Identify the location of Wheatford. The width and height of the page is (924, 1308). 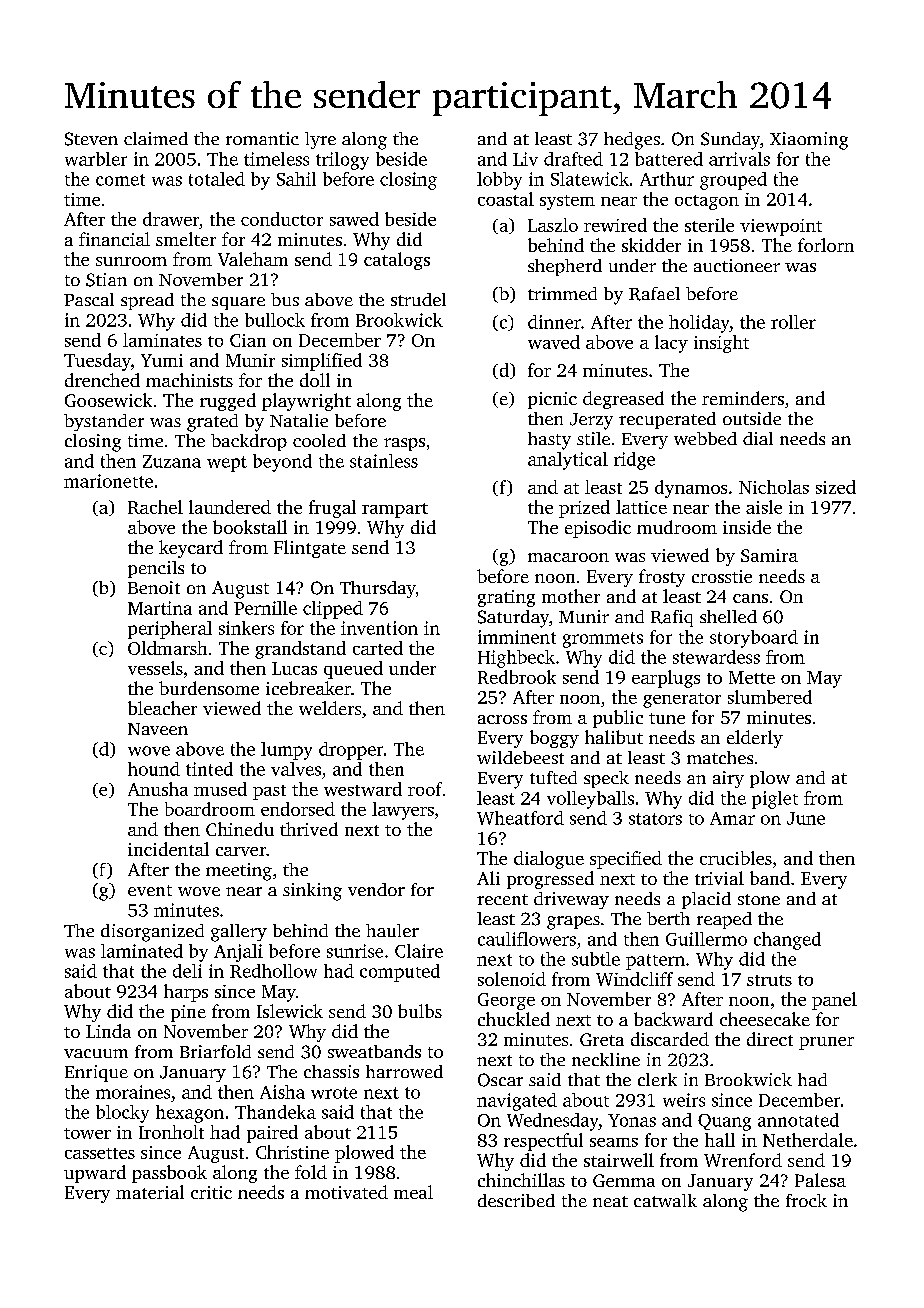
(520, 818).
